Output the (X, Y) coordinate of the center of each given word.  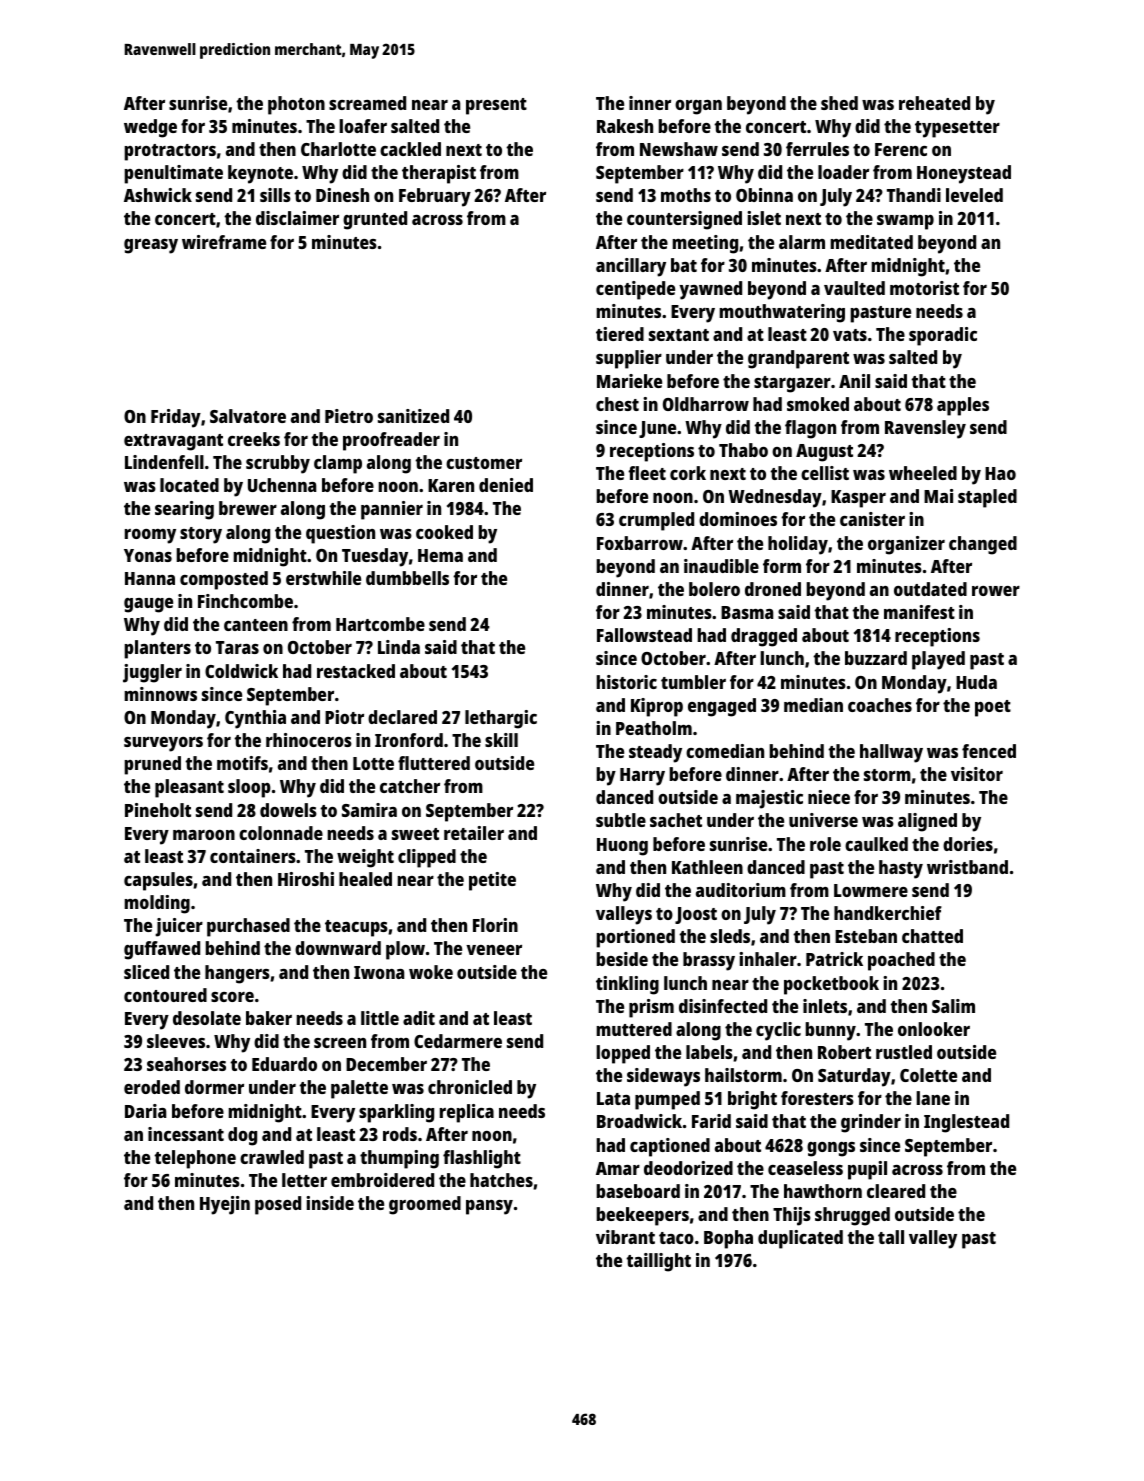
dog (242, 1136)
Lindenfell (164, 462)
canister (872, 519)
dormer (214, 1087)
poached (901, 961)
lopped (623, 1054)
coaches (880, 705)
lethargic (501, 719)
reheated (934, 103)
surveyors (163, 744)
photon (296, 105)
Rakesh (625, 126)
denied (506, 485)
